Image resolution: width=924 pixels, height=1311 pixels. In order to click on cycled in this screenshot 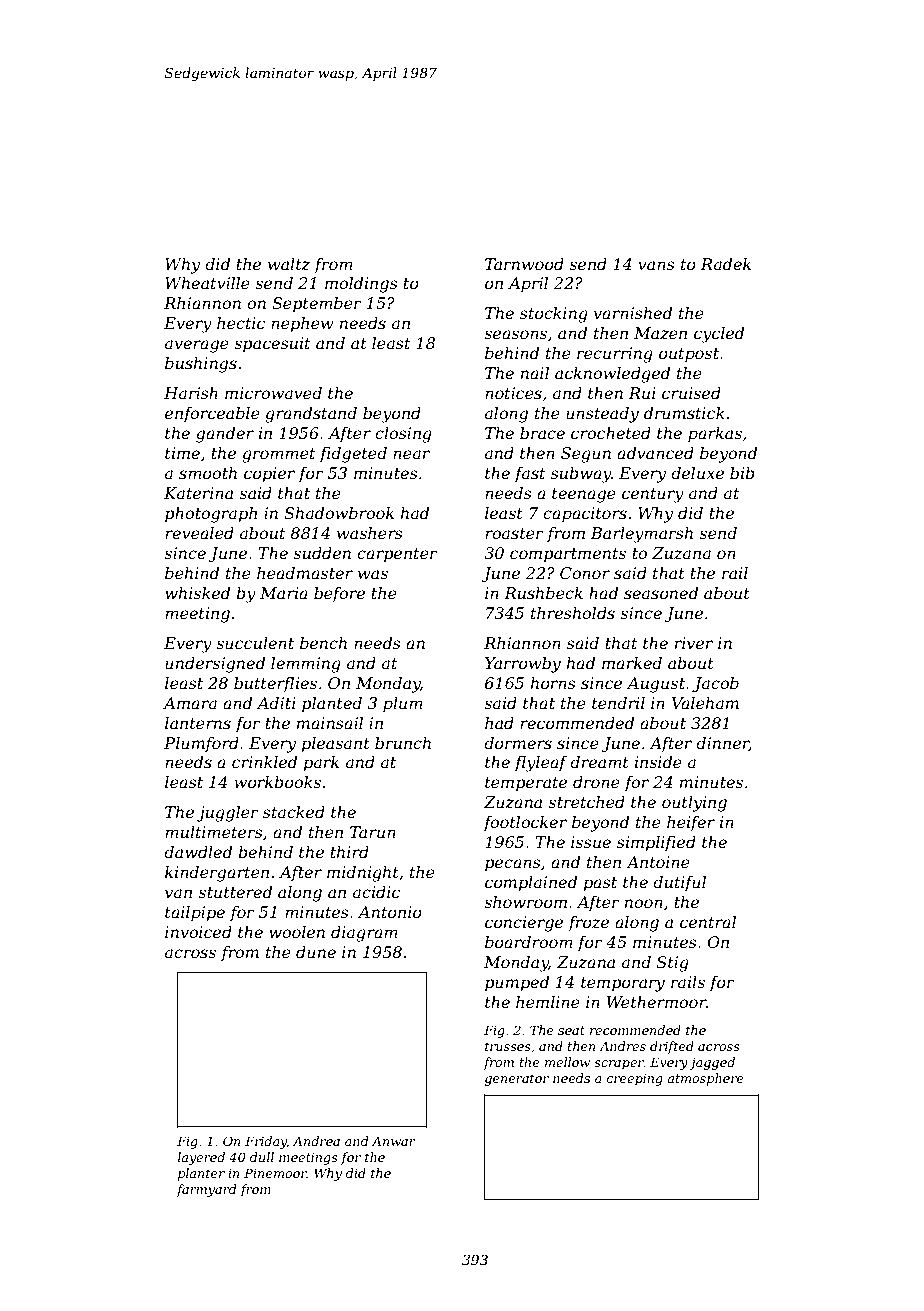, I will do `click(719, 335)`.
